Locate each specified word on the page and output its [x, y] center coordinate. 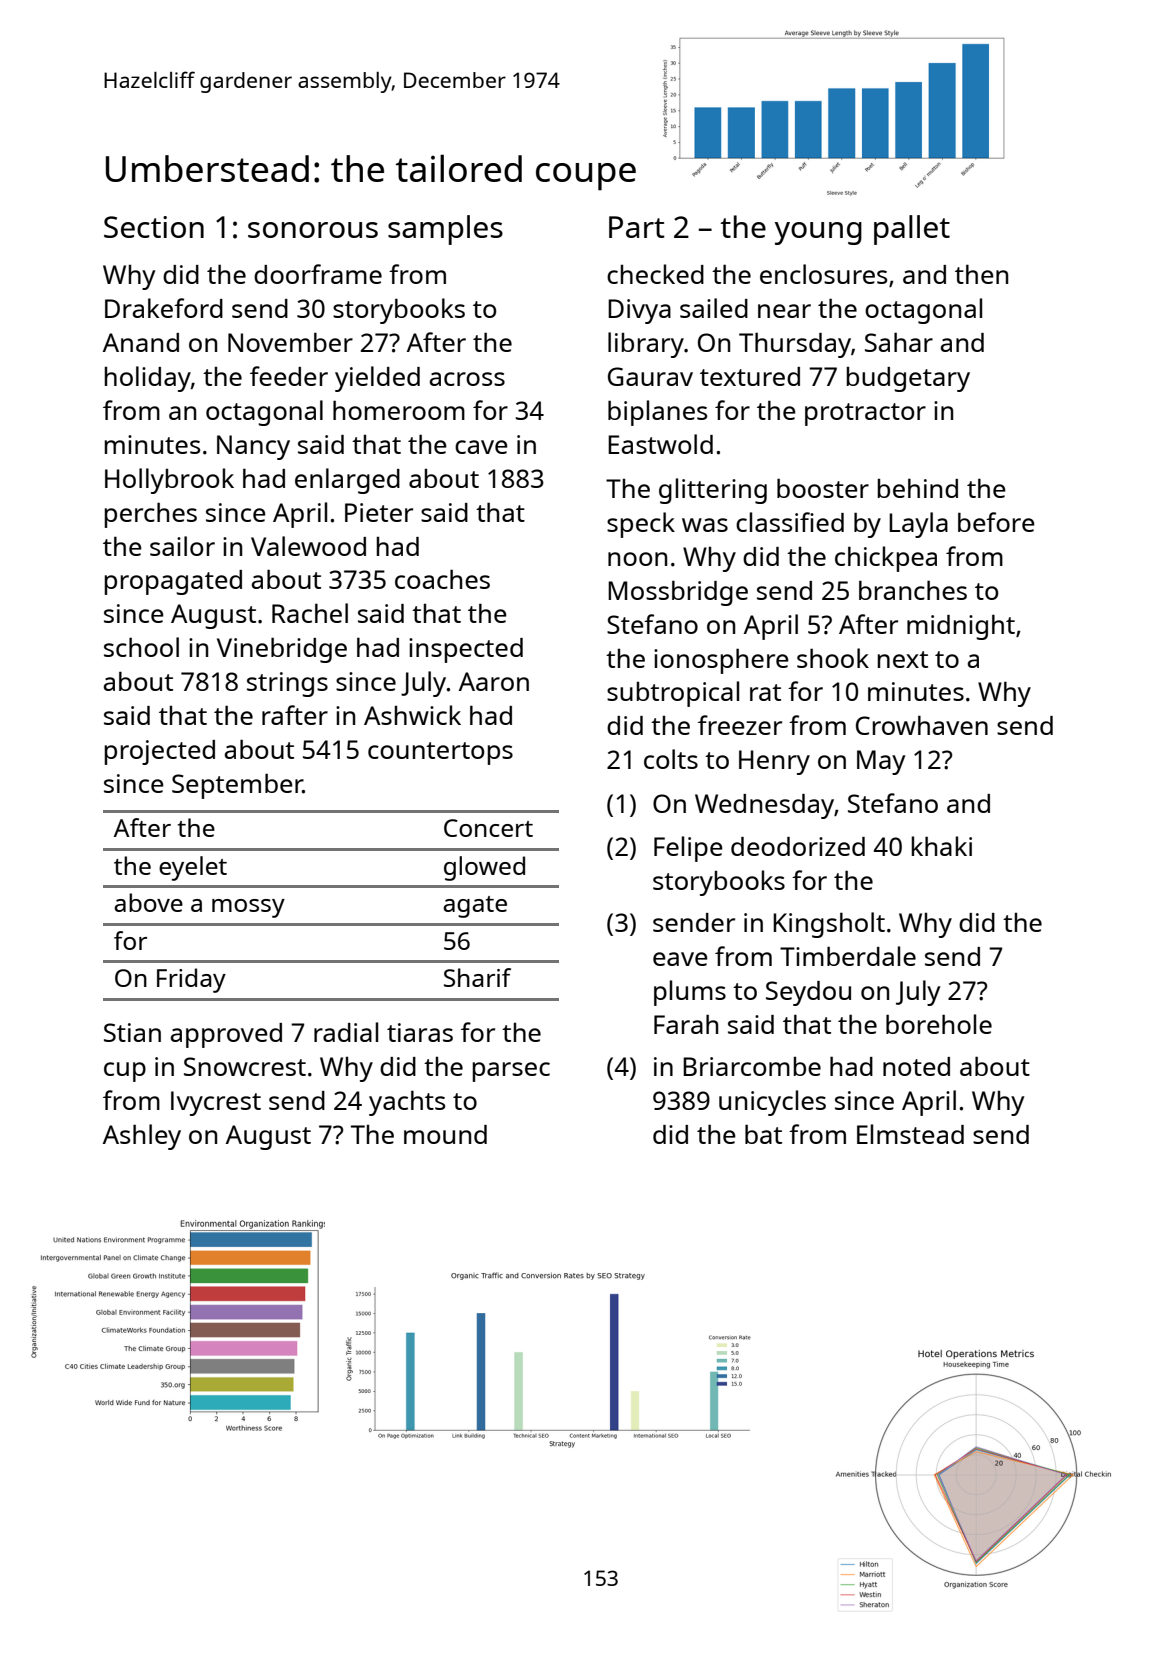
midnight [961, 627]
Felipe [688, 849]
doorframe [318, 274]
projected [160, 752]
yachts [407, 1103]
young [818, 233]
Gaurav [650, 376]
